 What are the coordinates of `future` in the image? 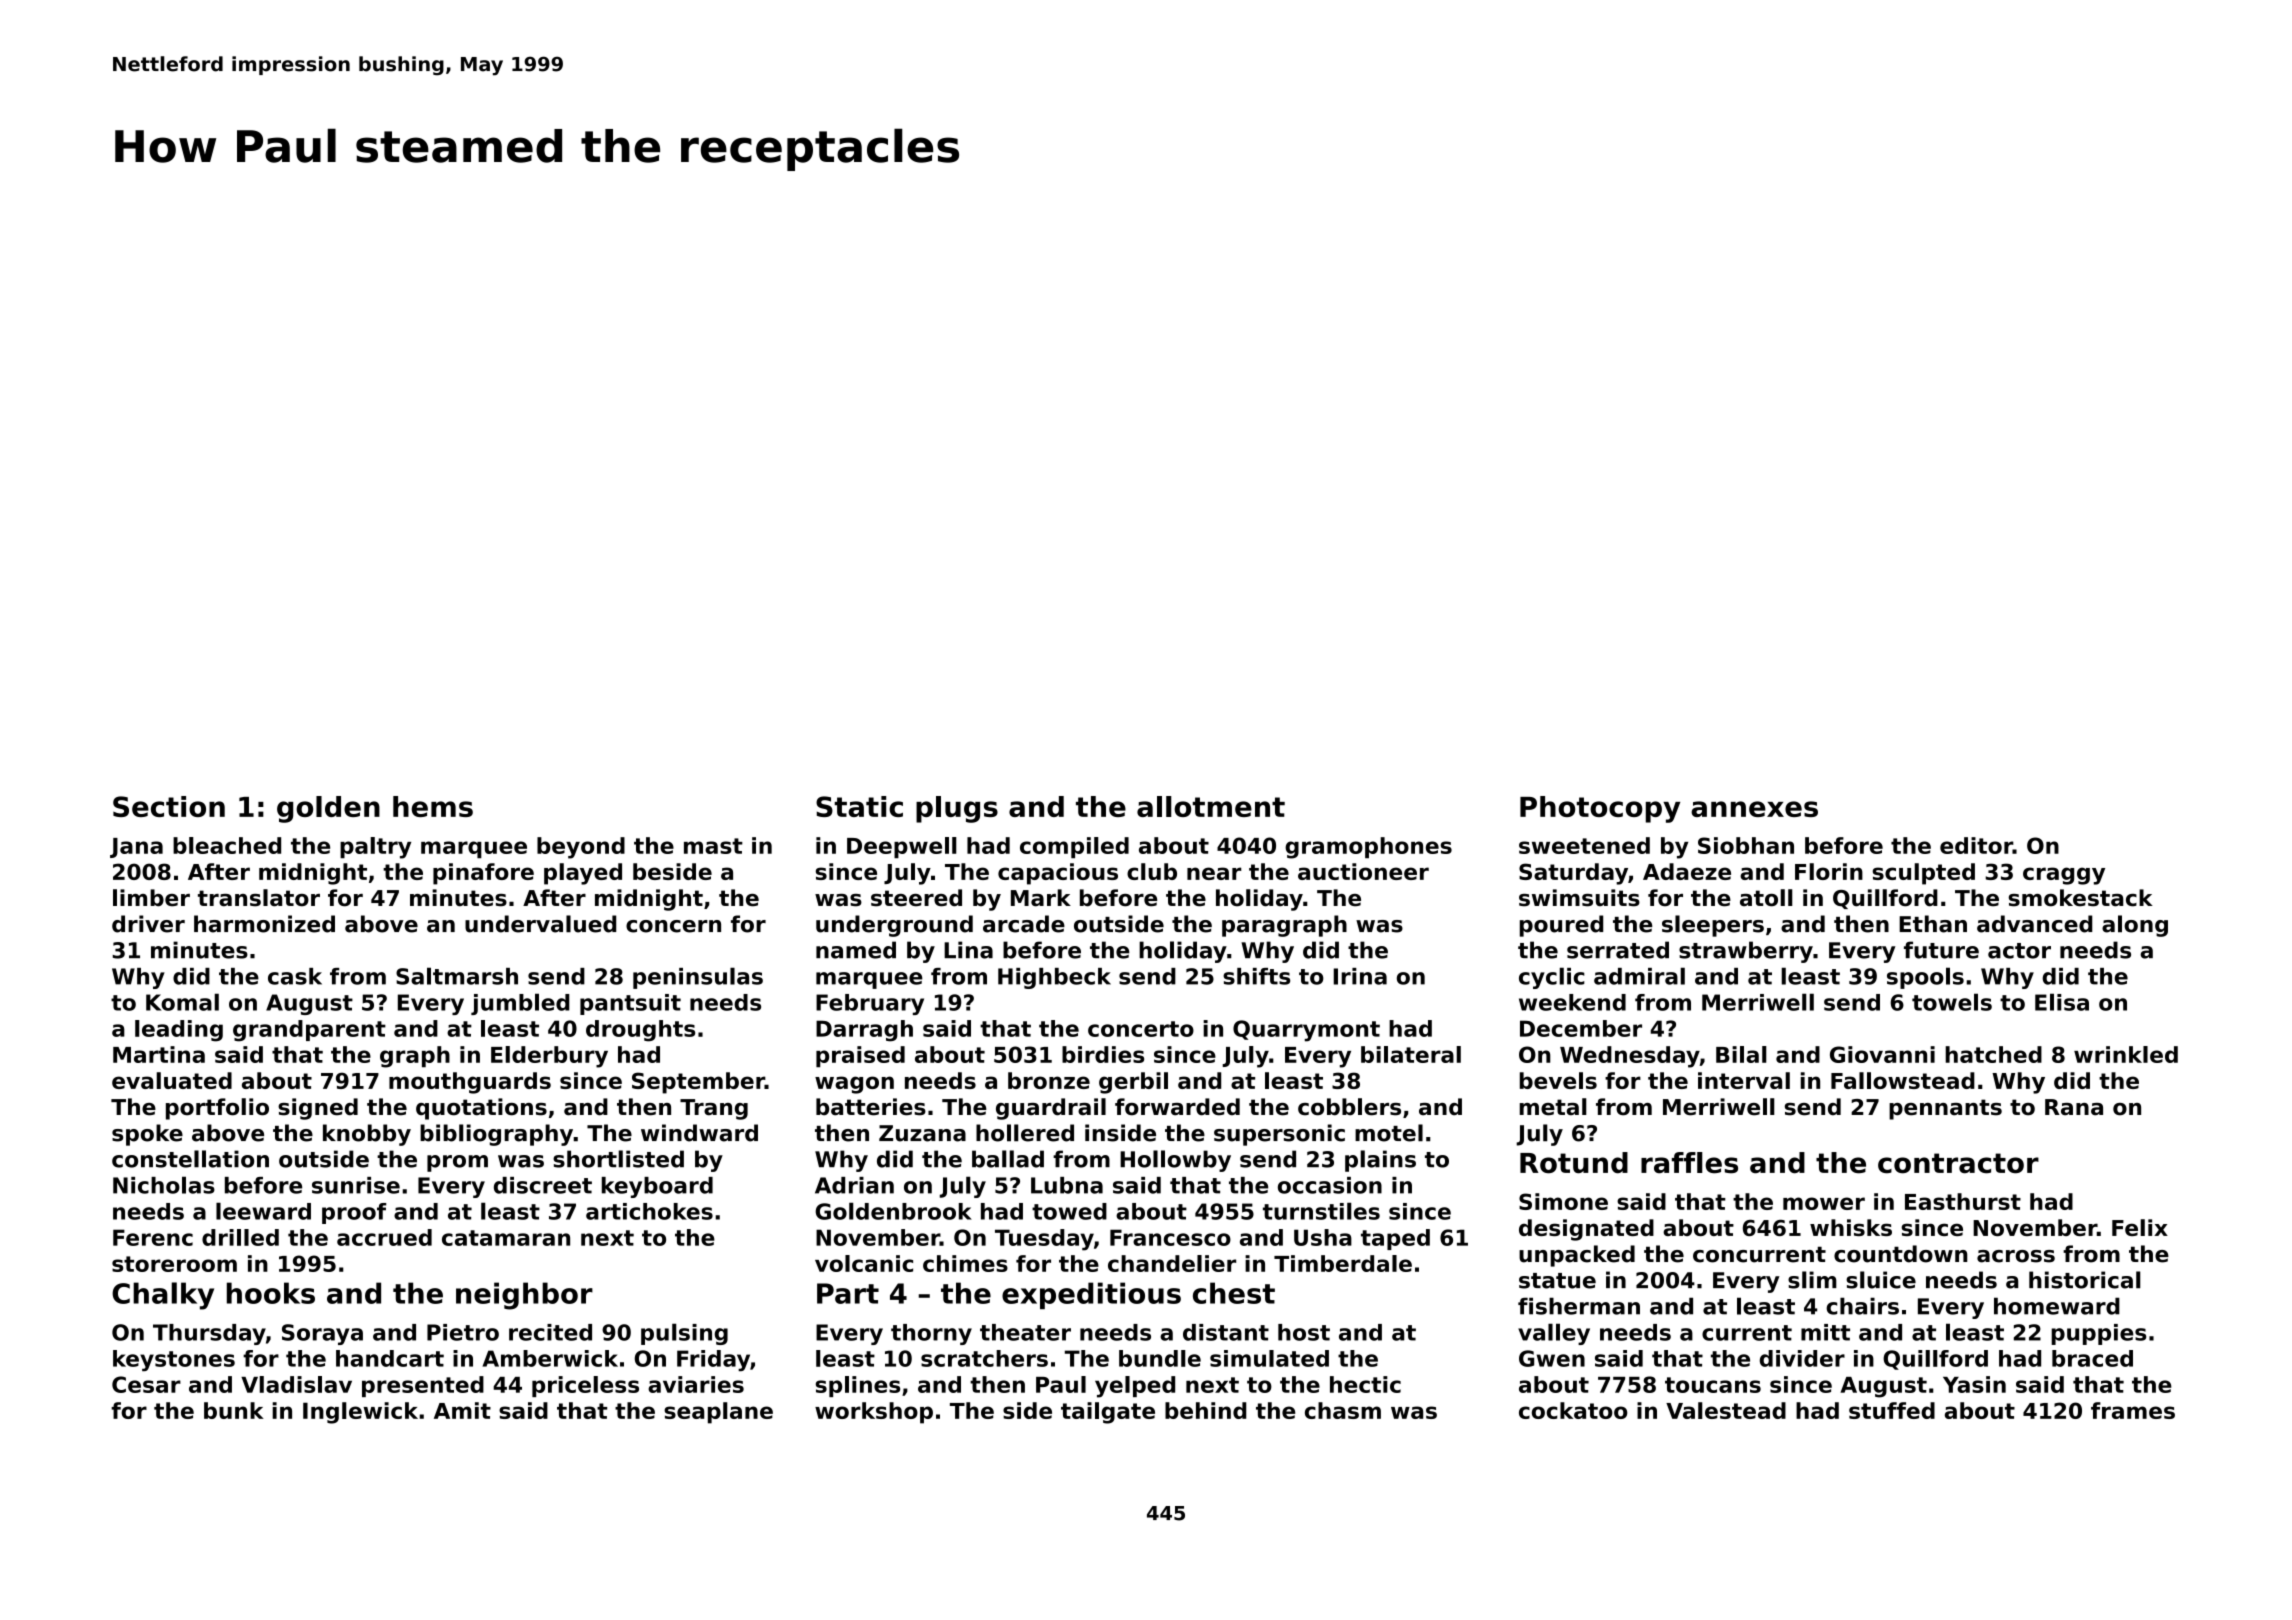 It's located at (1941, 950).
